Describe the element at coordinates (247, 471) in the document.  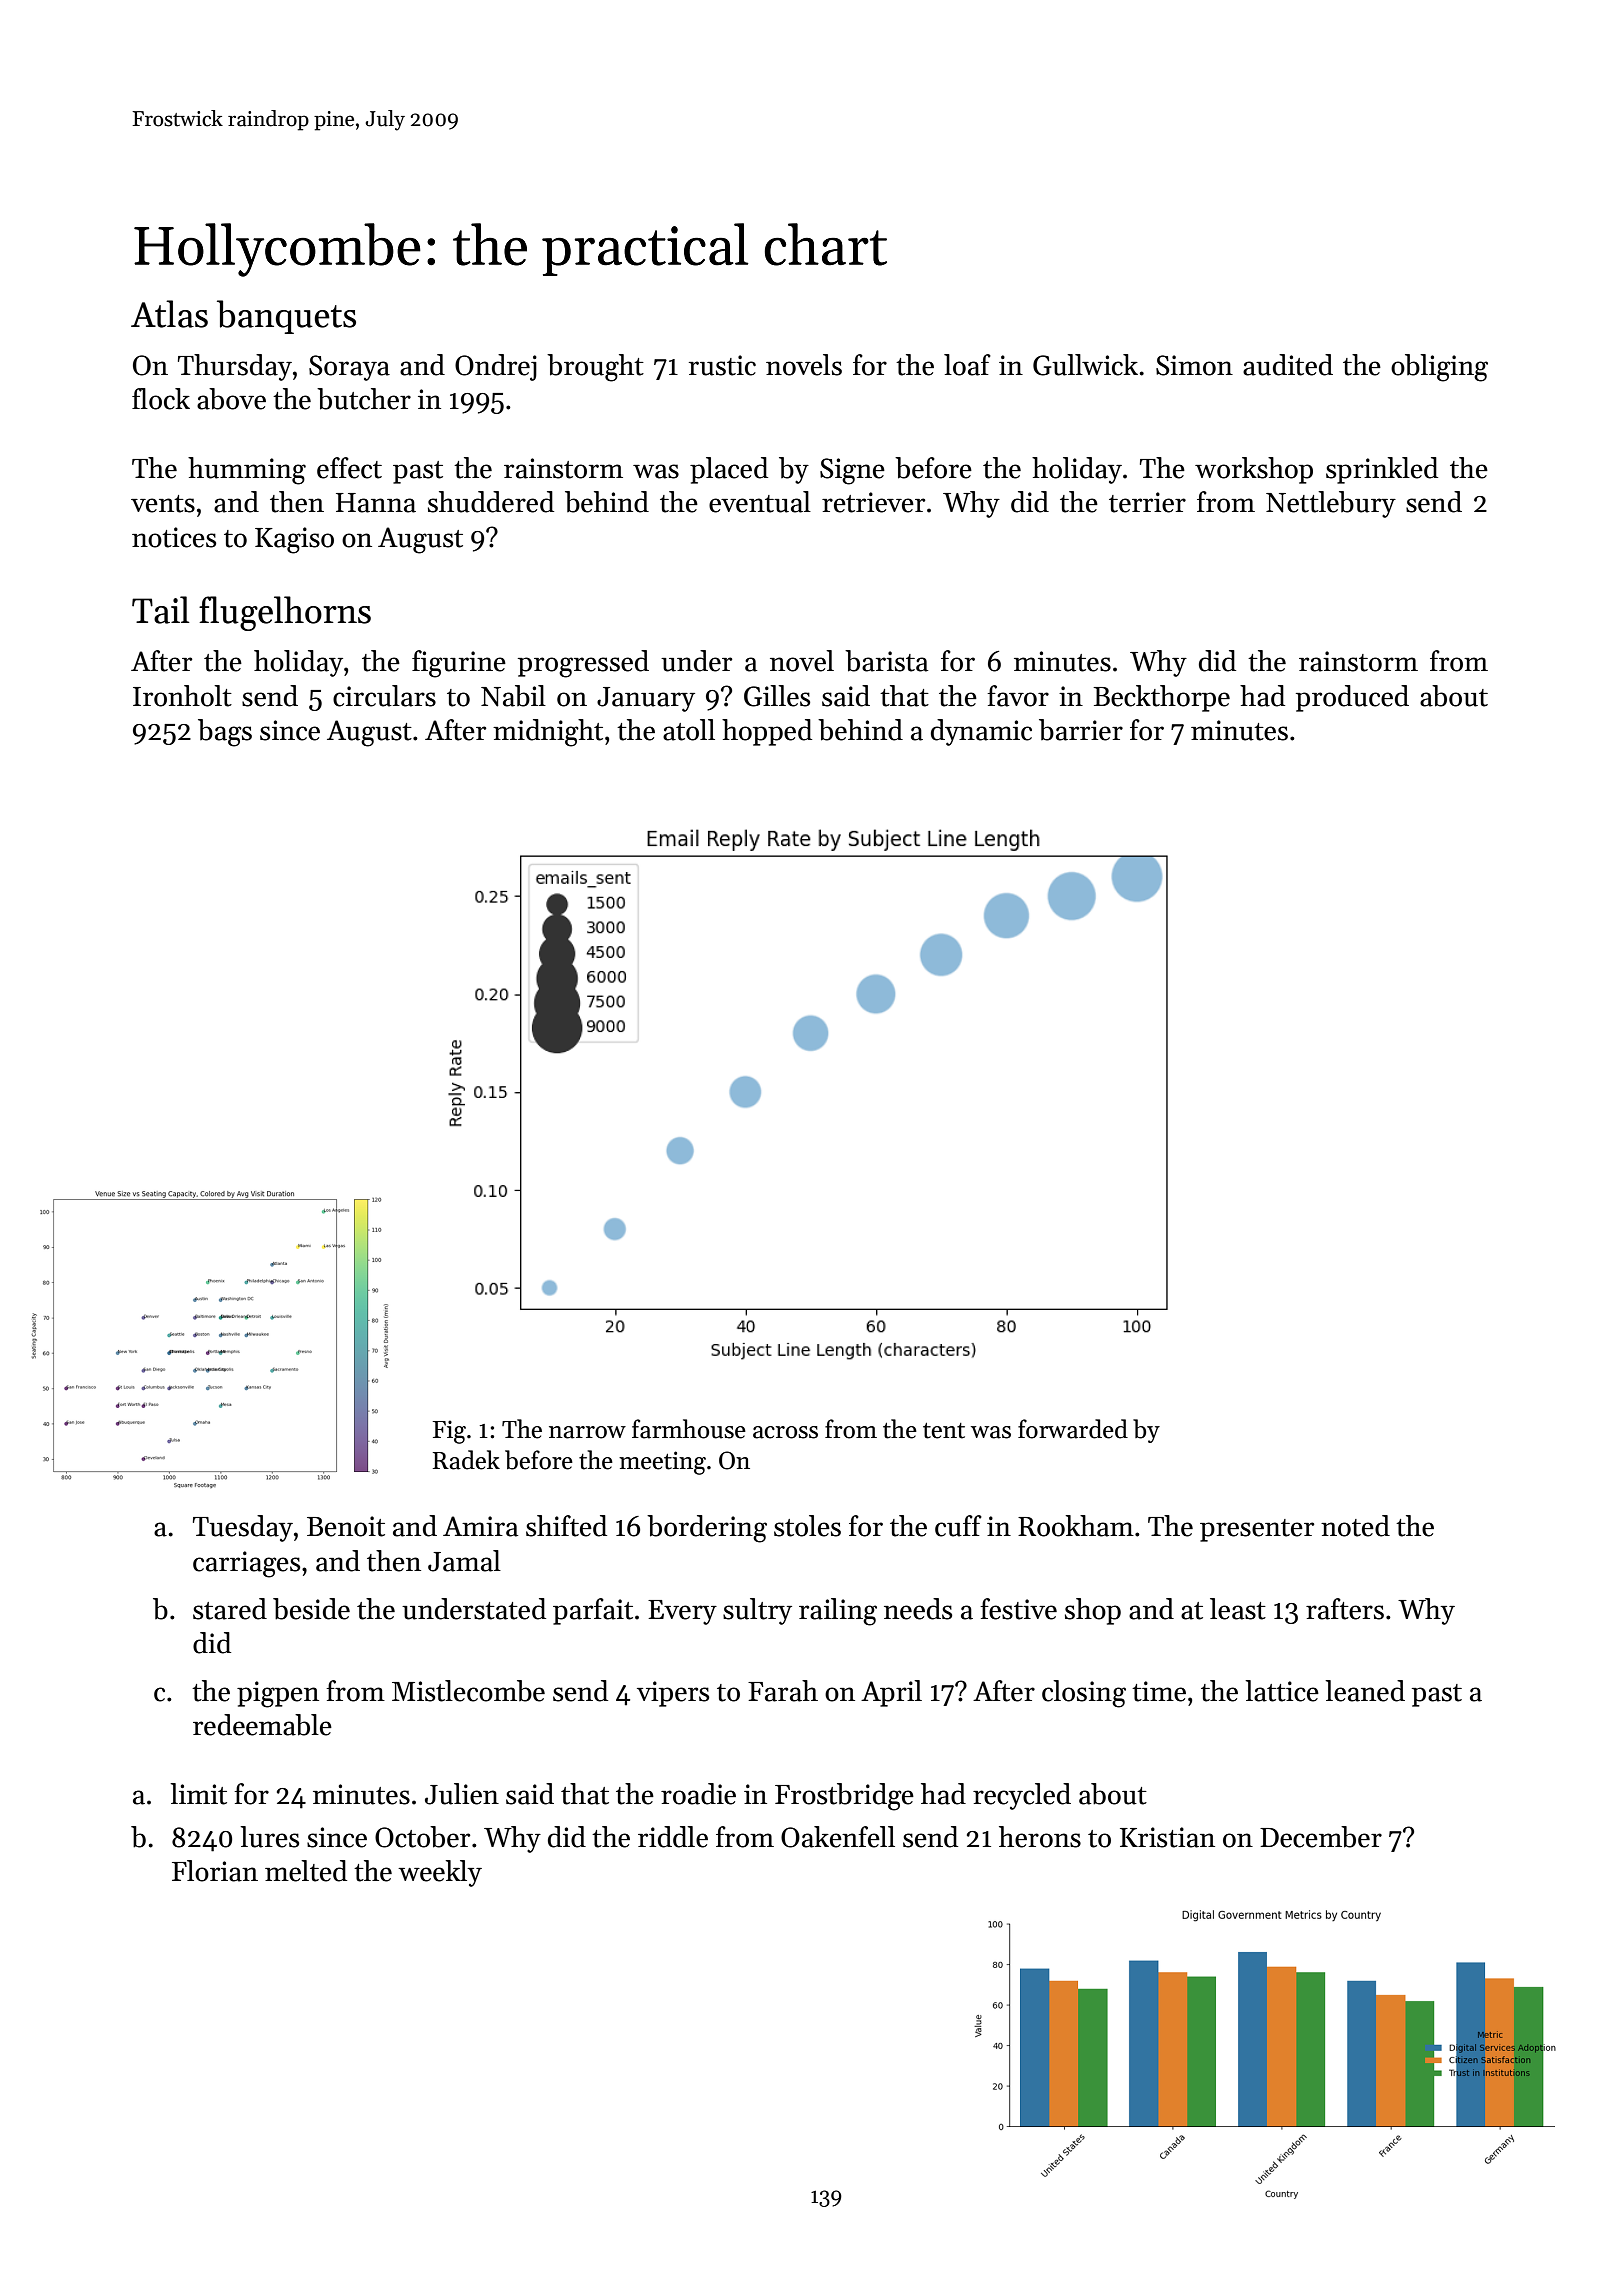
I see `humming` at that location.
